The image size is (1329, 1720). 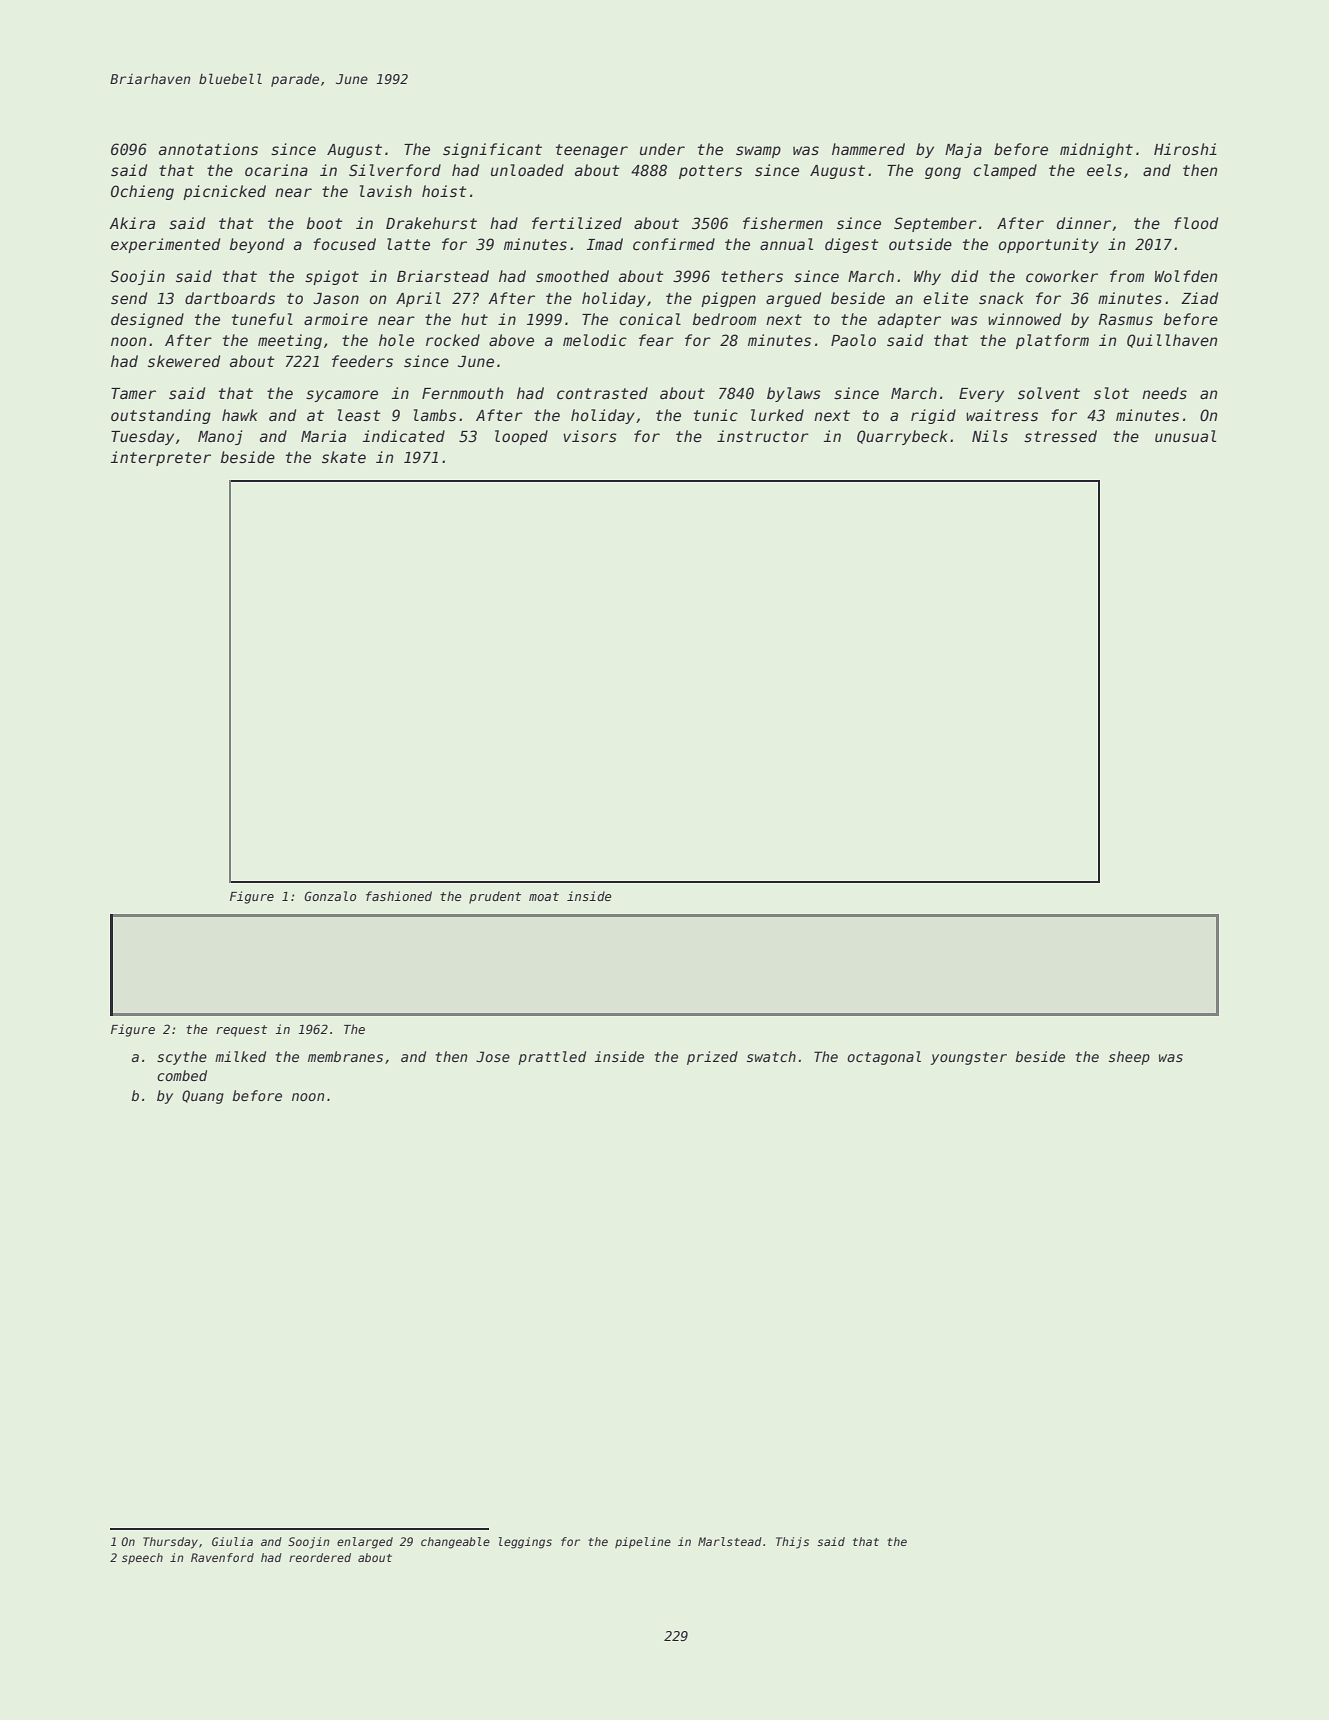 I want to click on prattled, so click(x=552, y=1058).
